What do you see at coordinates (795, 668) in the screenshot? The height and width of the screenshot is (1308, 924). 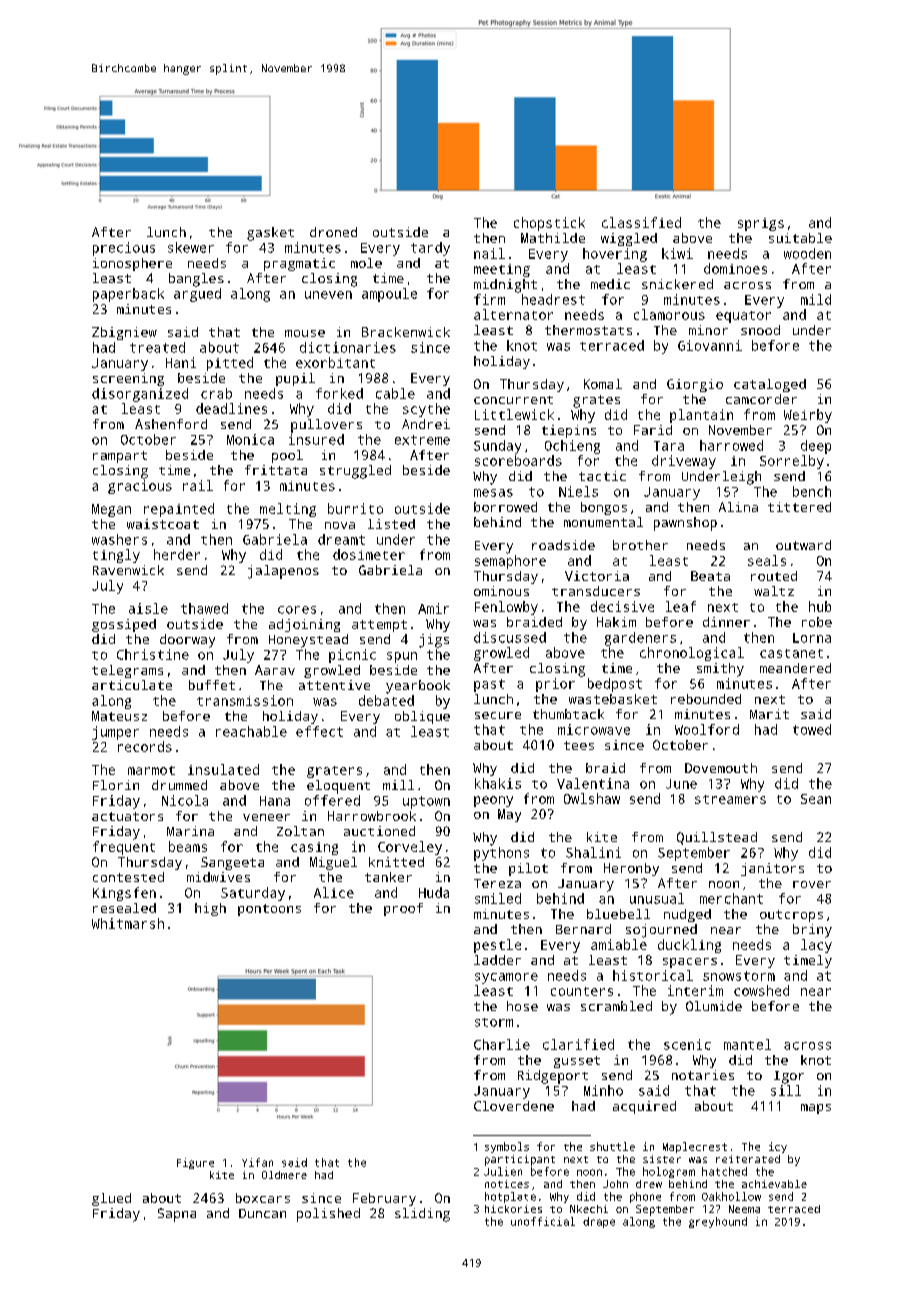 I see `meandered` at bounding box center [795, 668].
